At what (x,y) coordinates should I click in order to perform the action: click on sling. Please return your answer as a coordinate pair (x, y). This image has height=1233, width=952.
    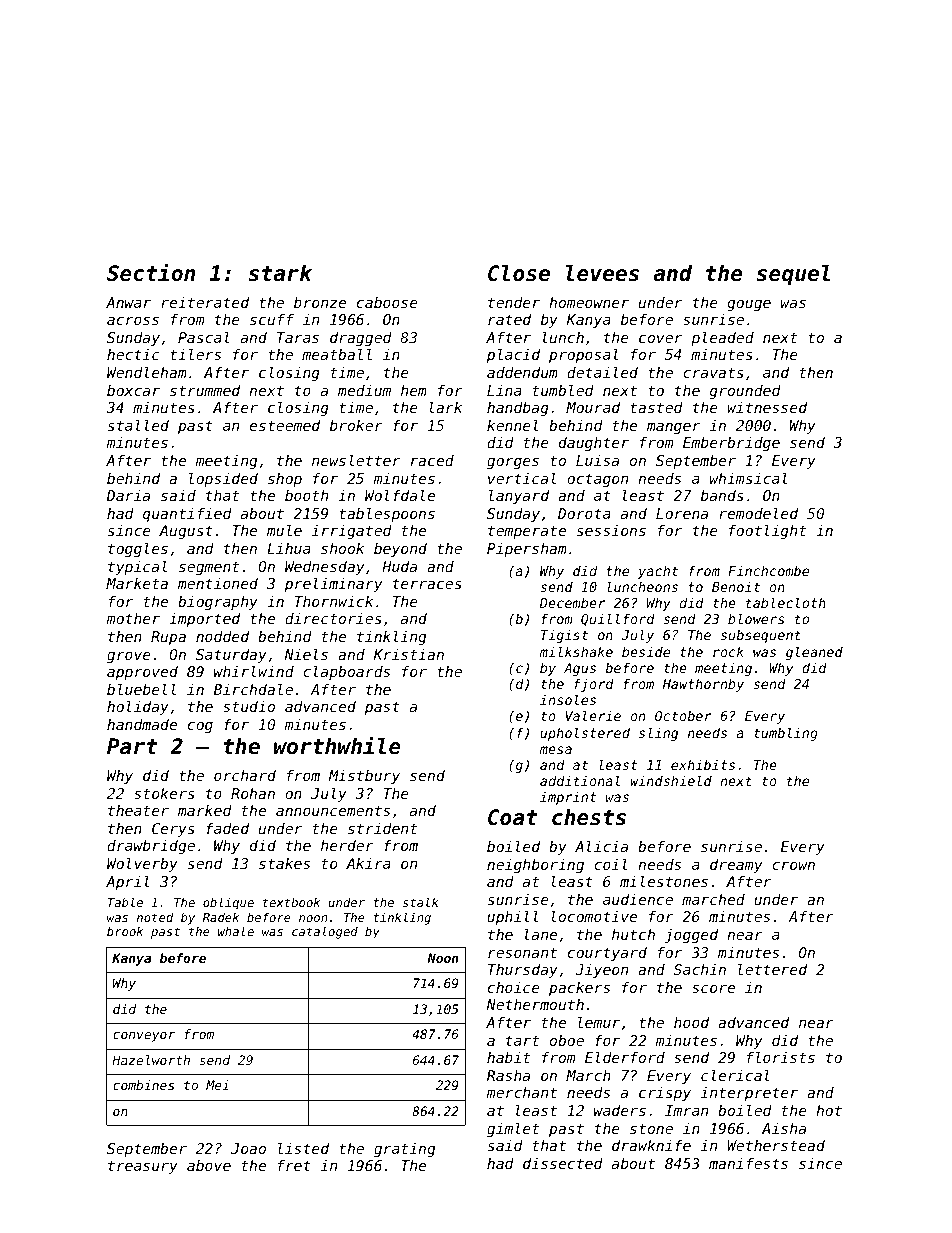
    Looking at the image, I should click on (658, 734).
